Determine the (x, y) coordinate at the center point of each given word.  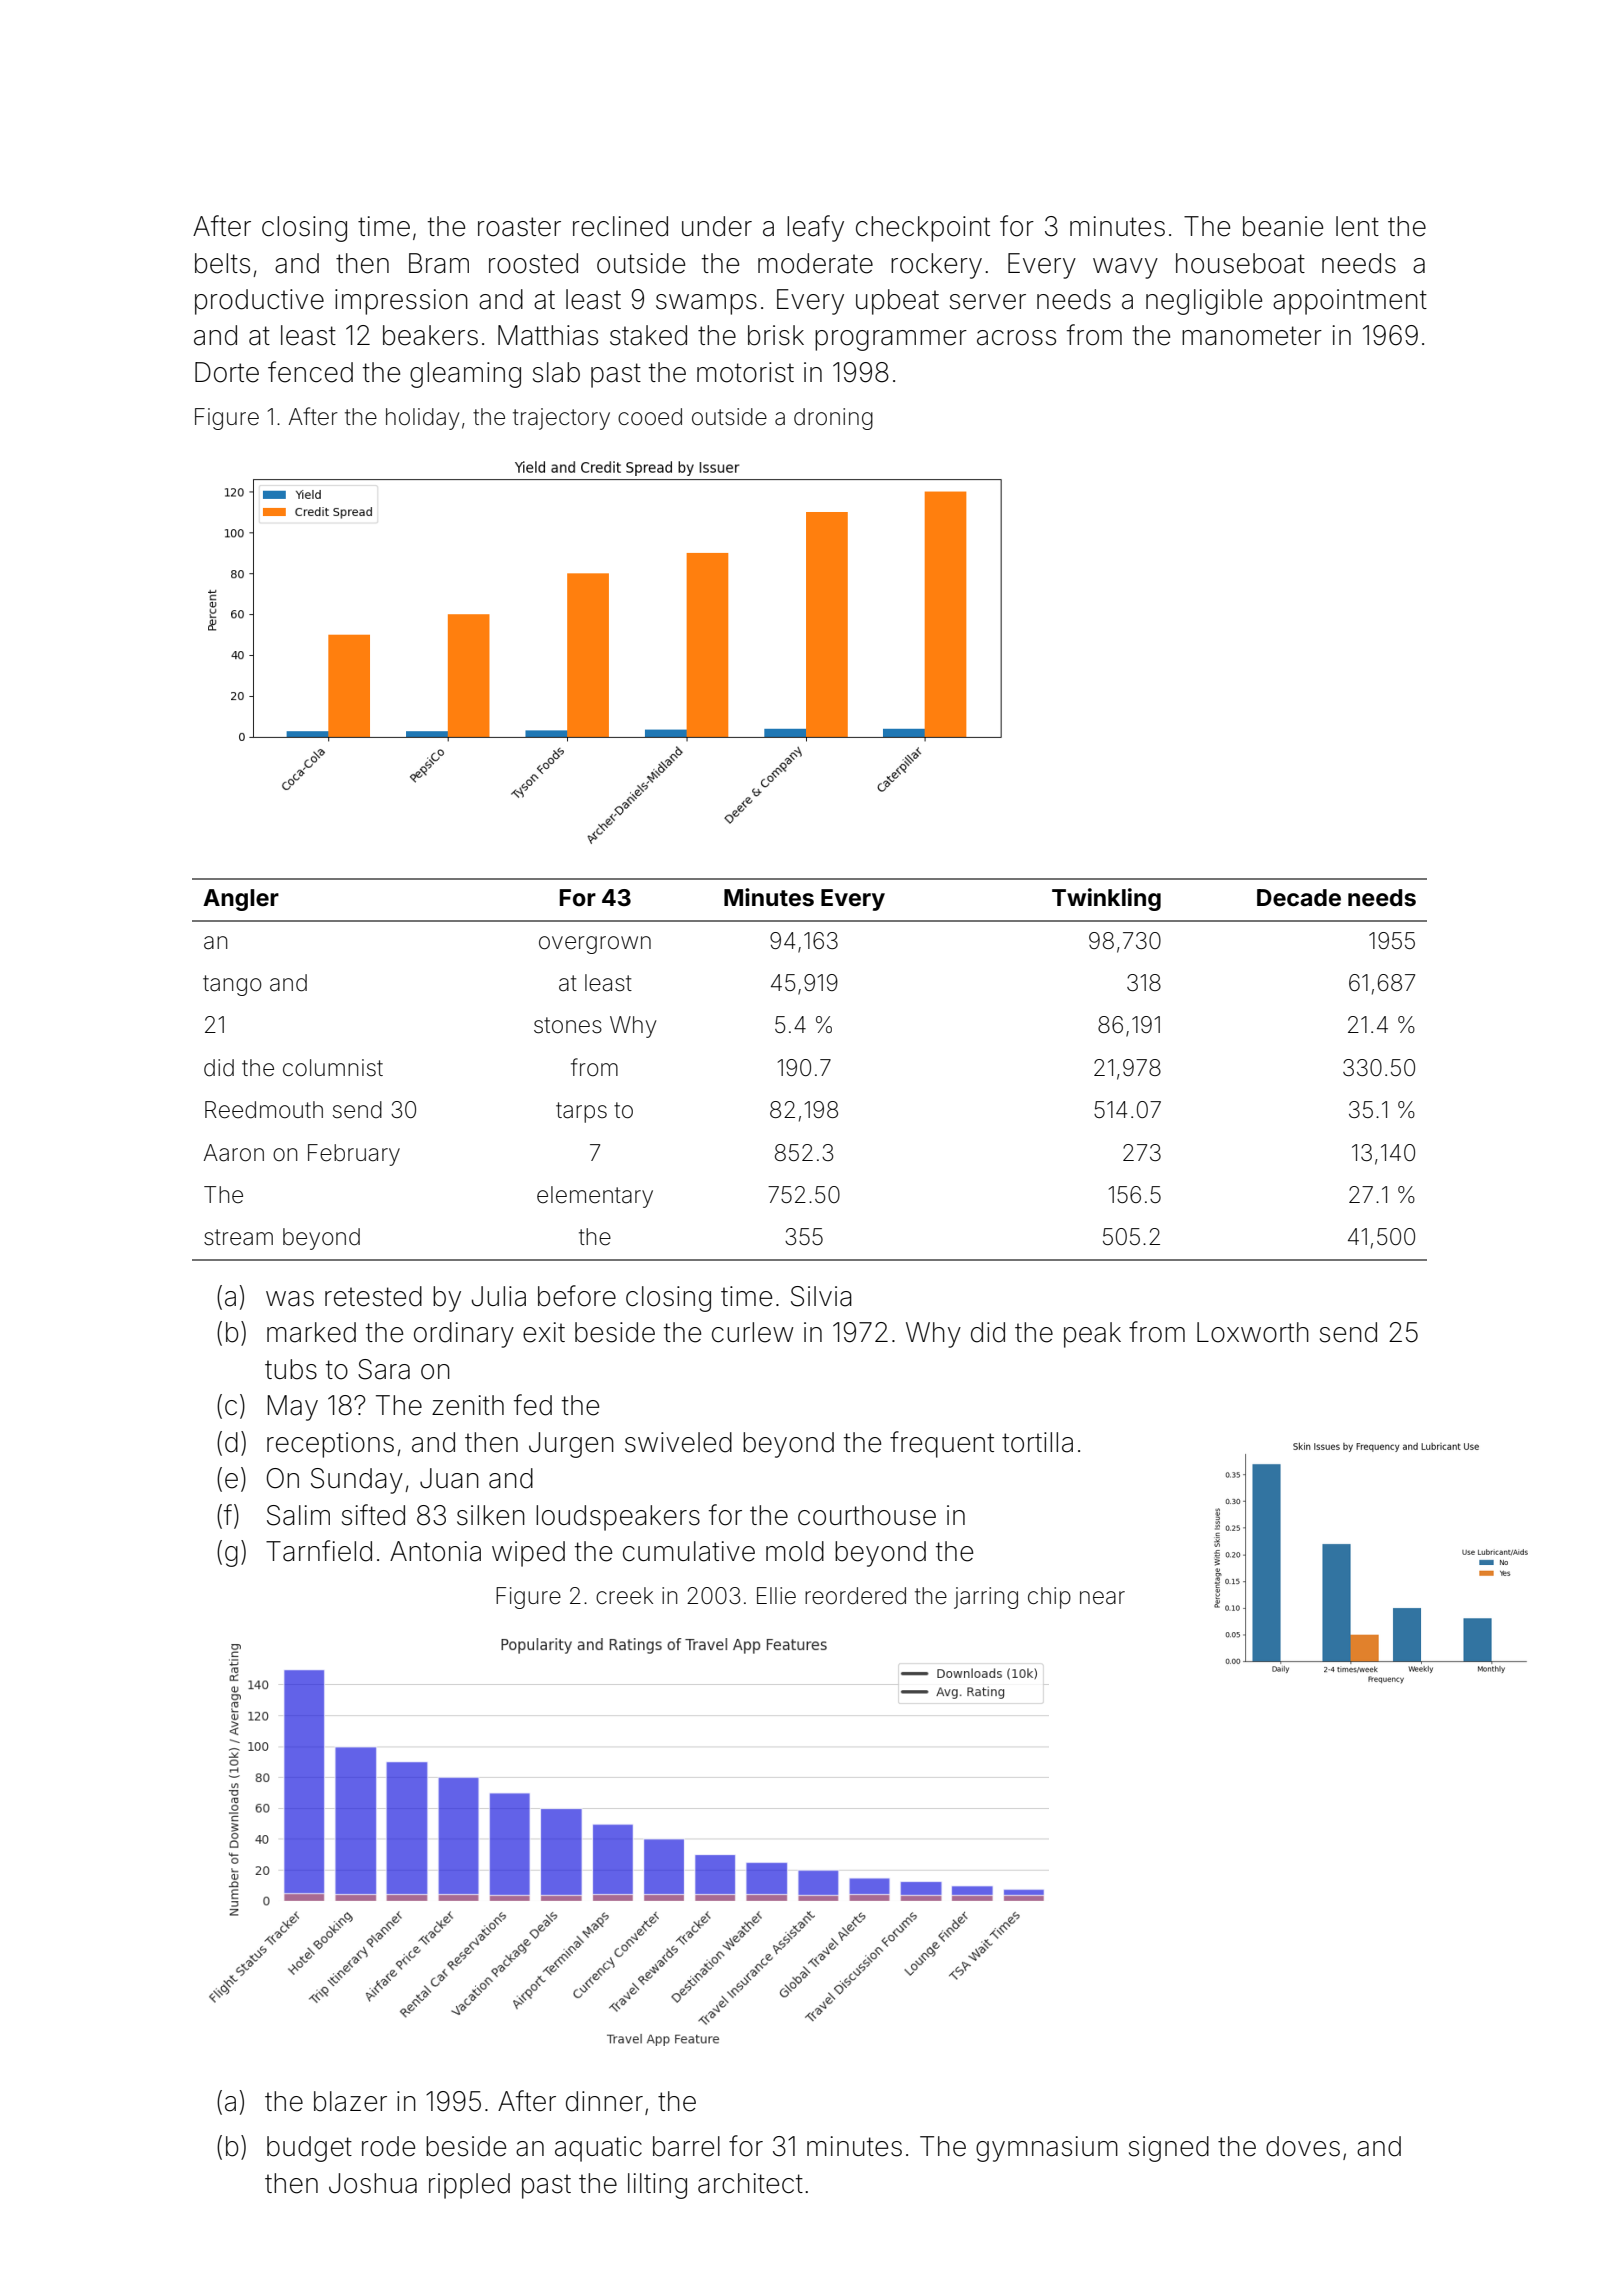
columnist (333, 1068)
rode (388, 2146)
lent (1357, 226)
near (1102, 1598)
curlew (753, 1332)
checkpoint (923, 229)
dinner (604, 2101)
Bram (439, 263)
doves (1303, 2146)
